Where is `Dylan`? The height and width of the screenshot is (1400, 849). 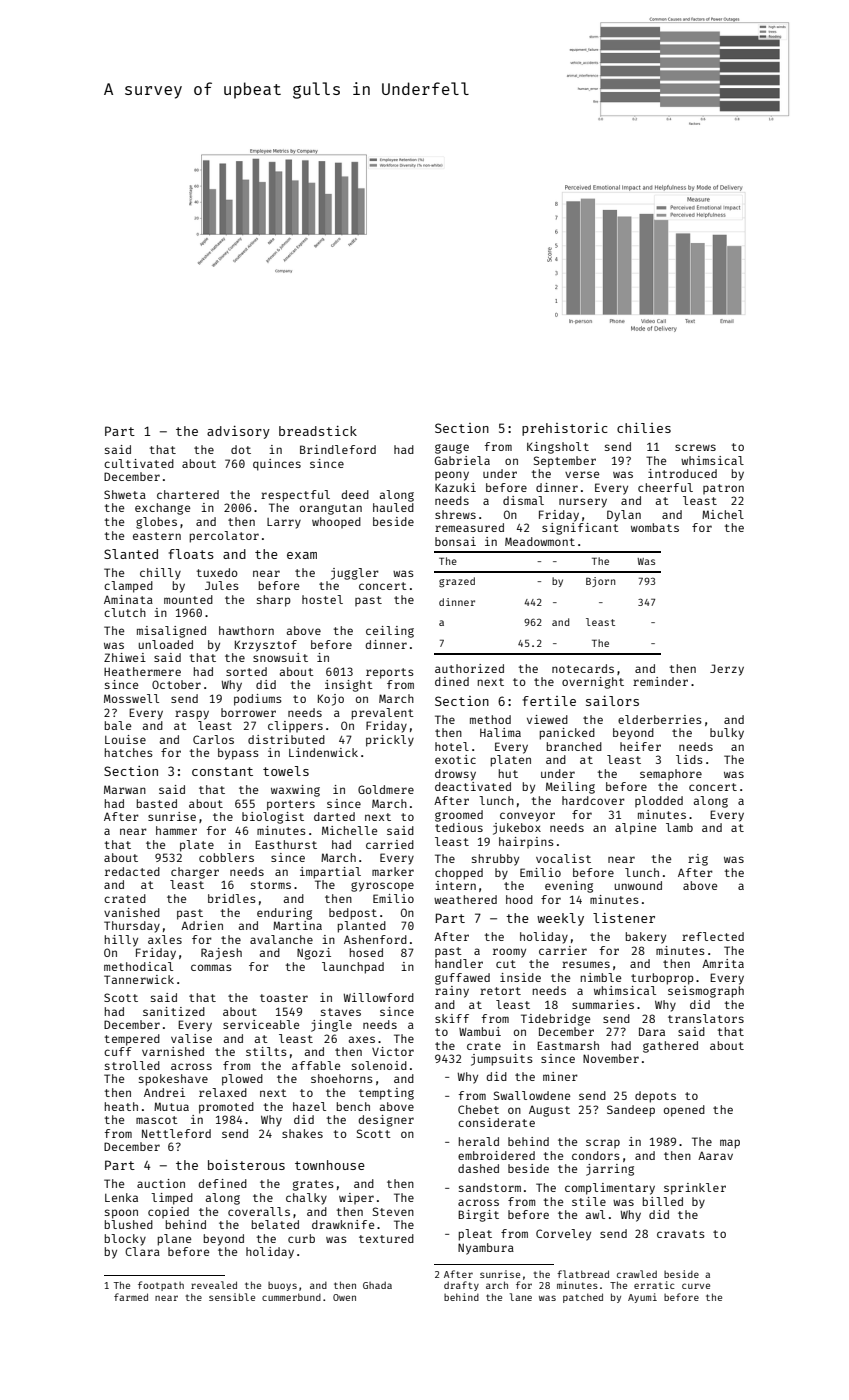 Dylan is located at coordinates (624, 516).
